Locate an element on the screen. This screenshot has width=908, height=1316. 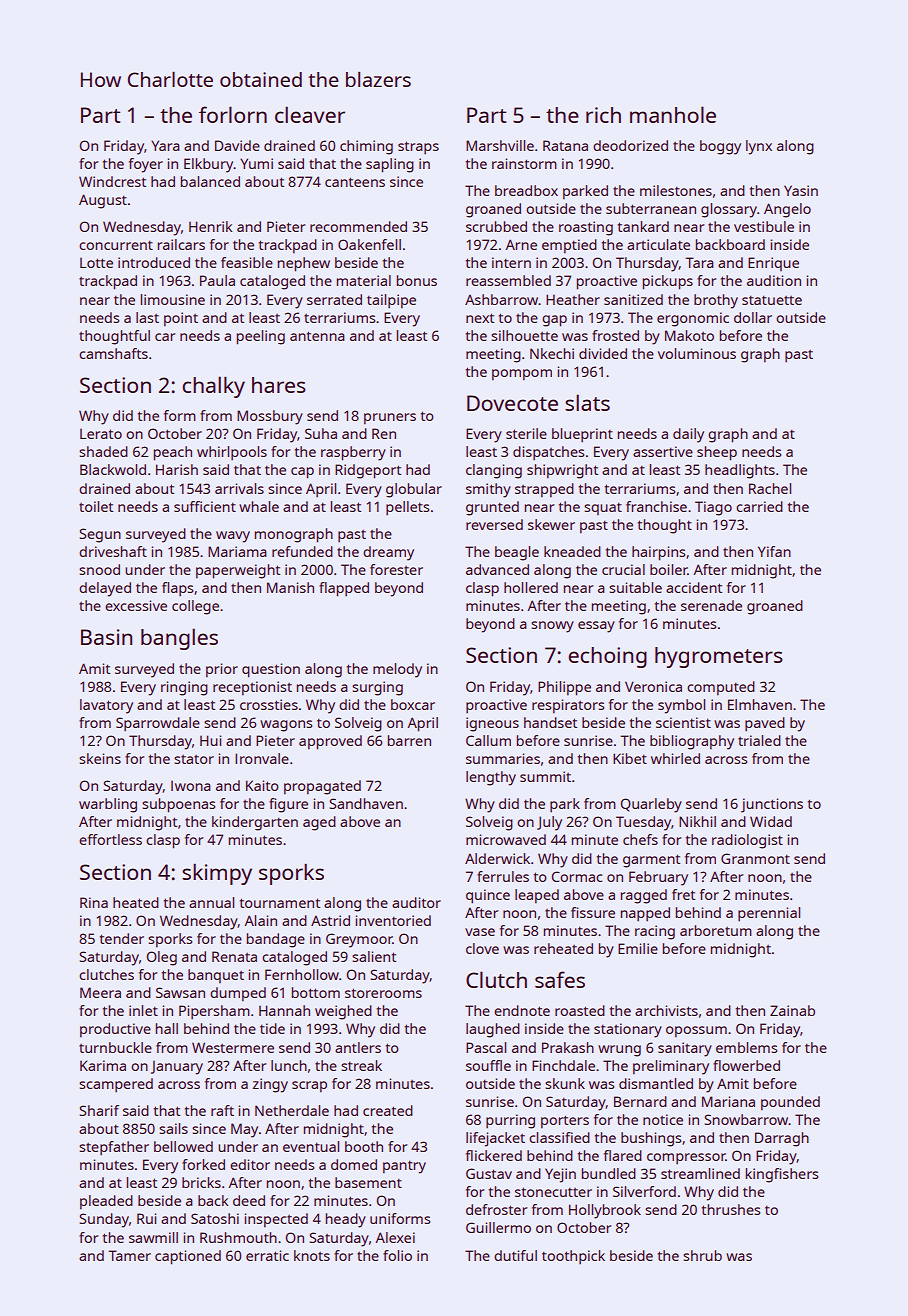
recommended is located at coordinates (358, 226).
